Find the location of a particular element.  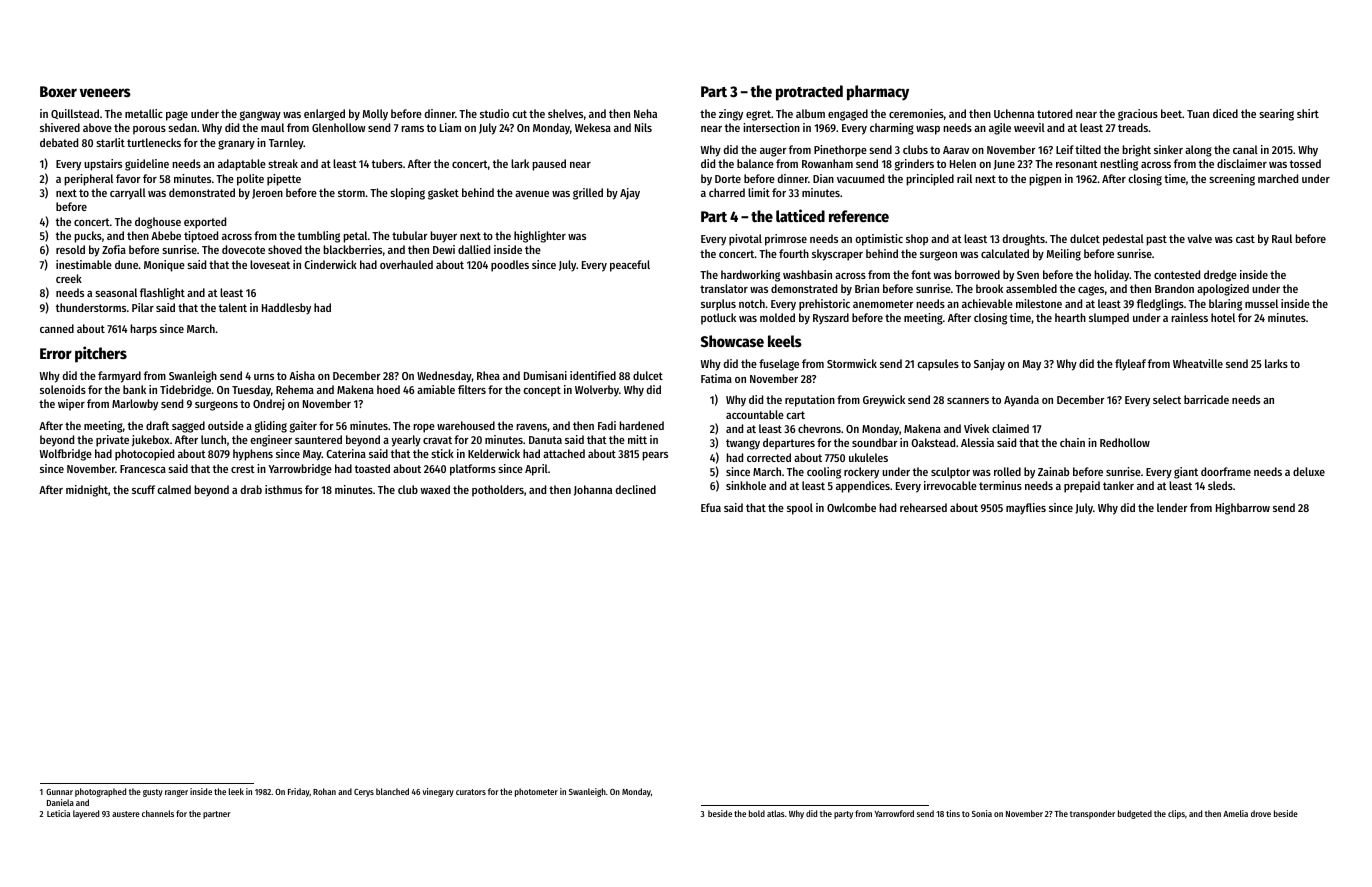

beet is located at coordinates (1171, 113).
